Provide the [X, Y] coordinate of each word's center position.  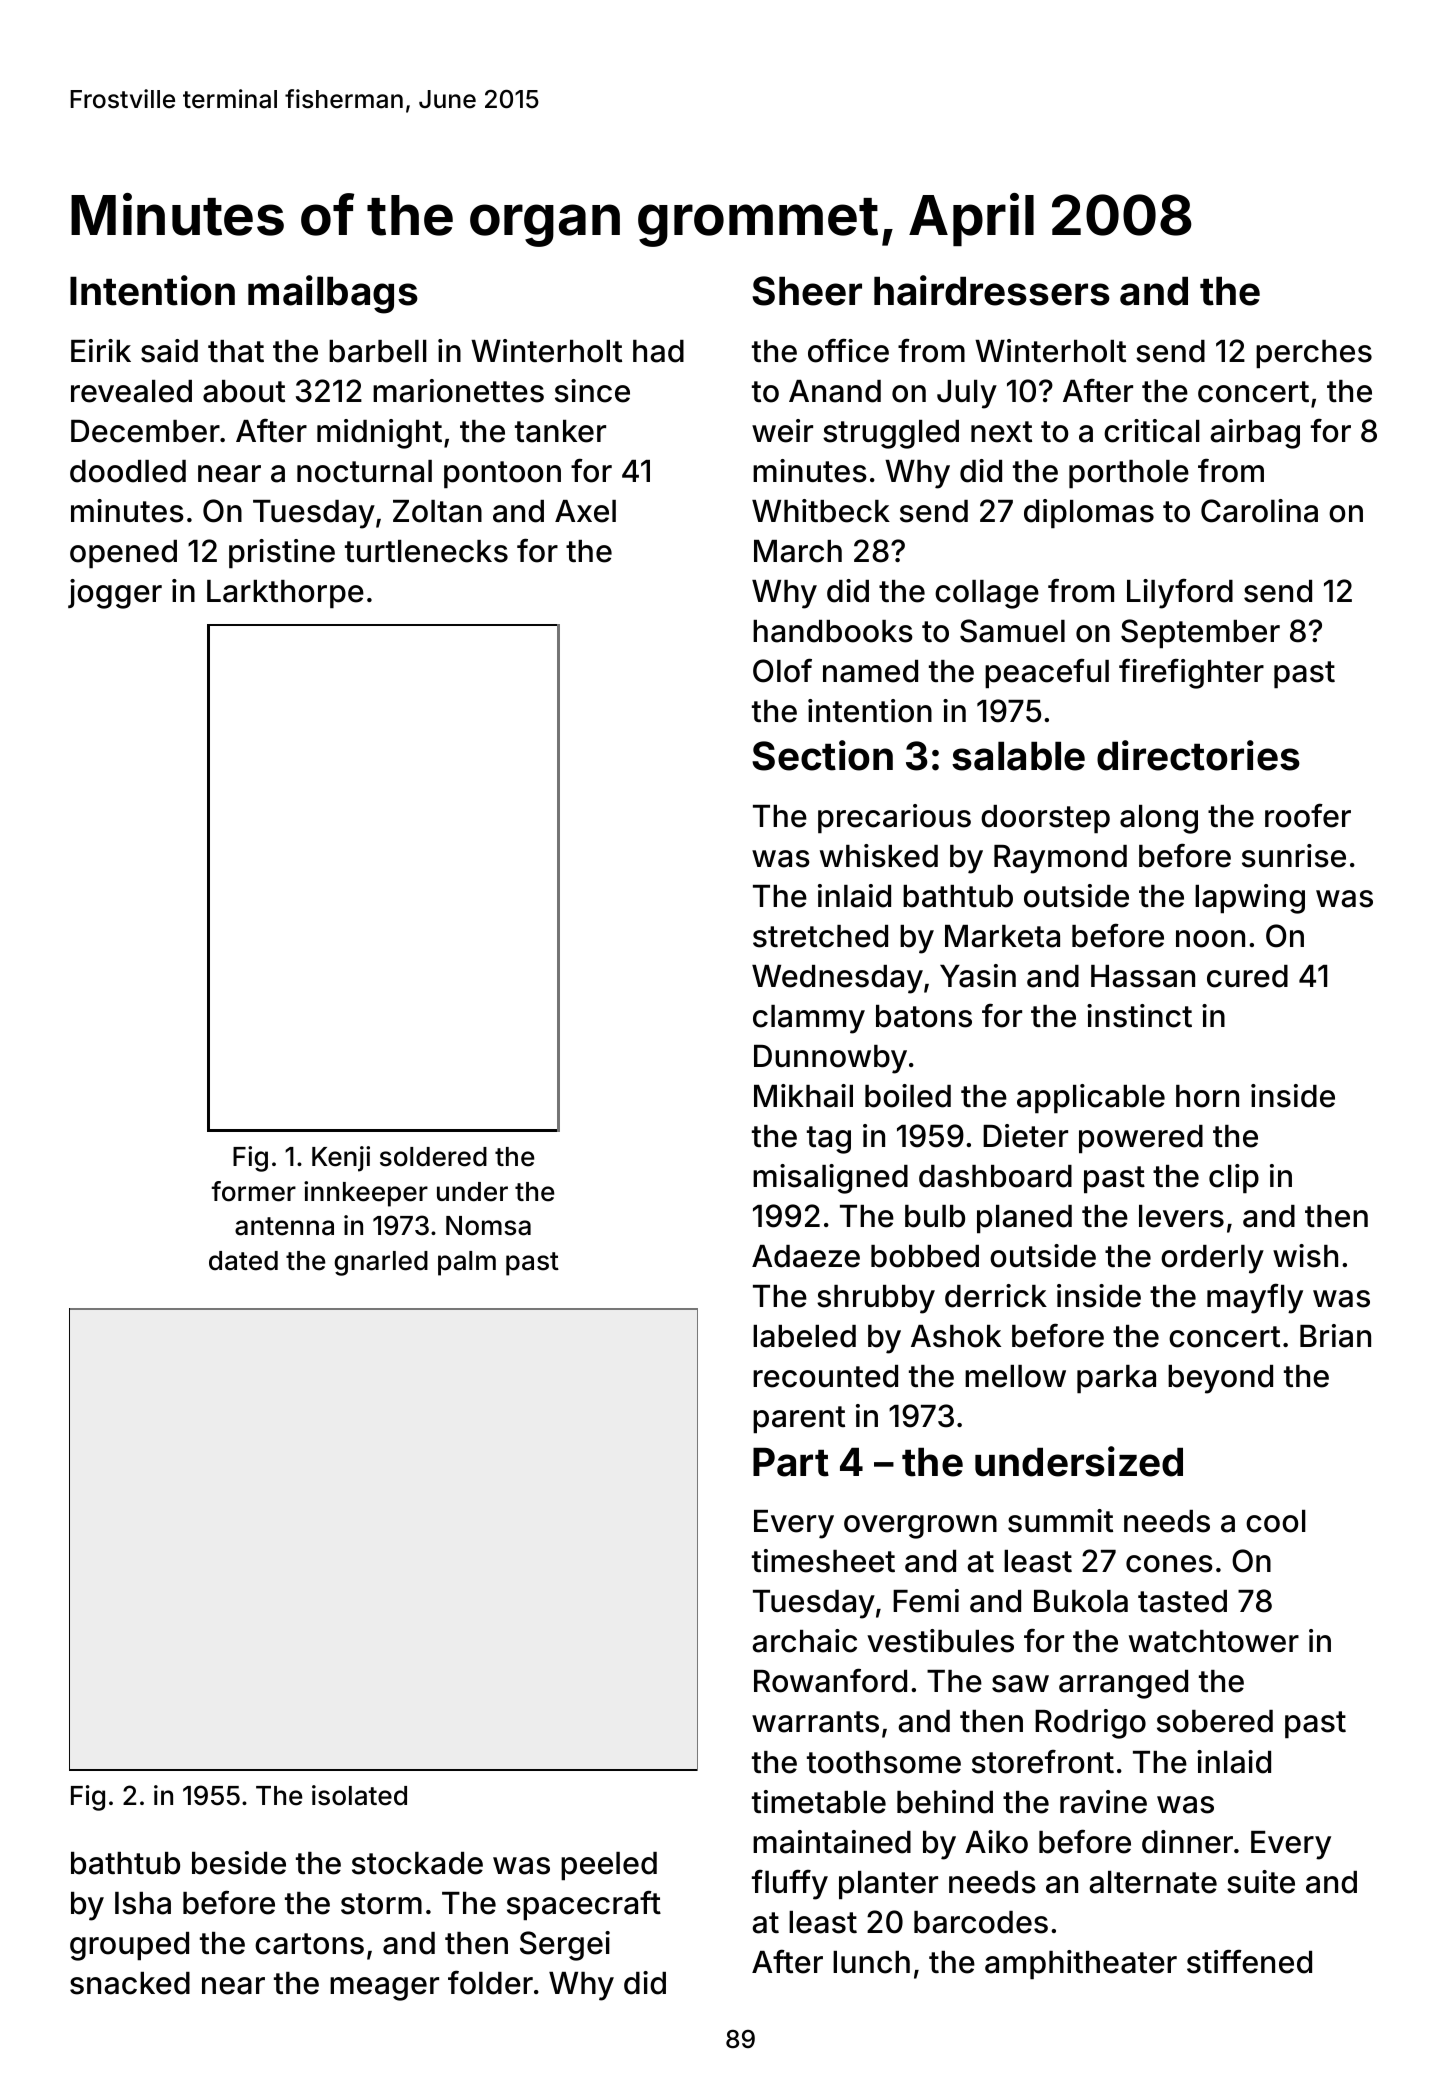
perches [1314, 354]
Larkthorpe [285, 594]
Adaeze [806, 1256]
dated [243, 1261]
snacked [130, 1983]
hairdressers [992, 290]
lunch [871, 1962]
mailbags [333, 294]
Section [822, 755]
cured [1247, 976]
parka [1116, 1379]
